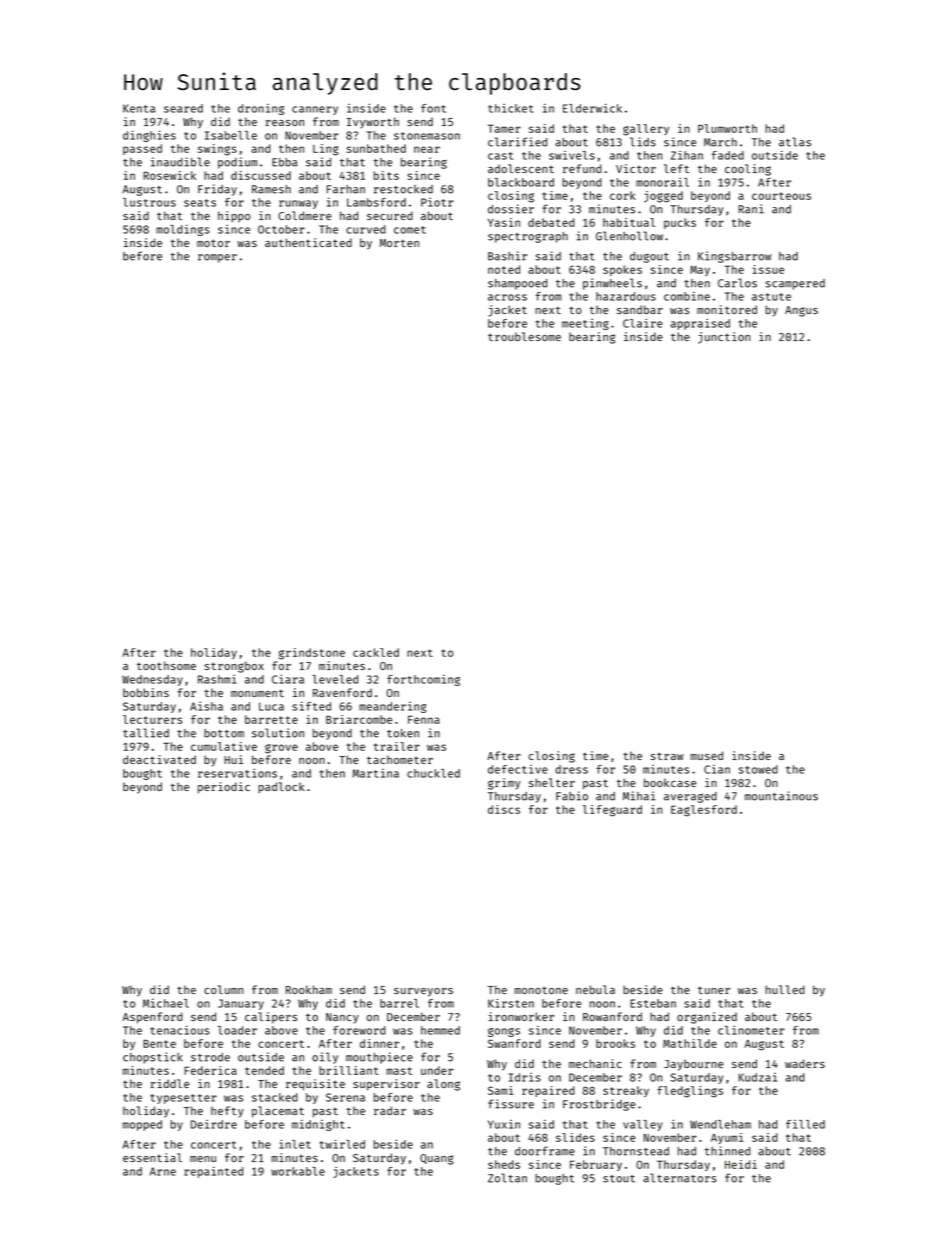  What do you see at coordinates (801, 311) in the screenshot?
I see `Angus` at bounding box center [801, 311].
